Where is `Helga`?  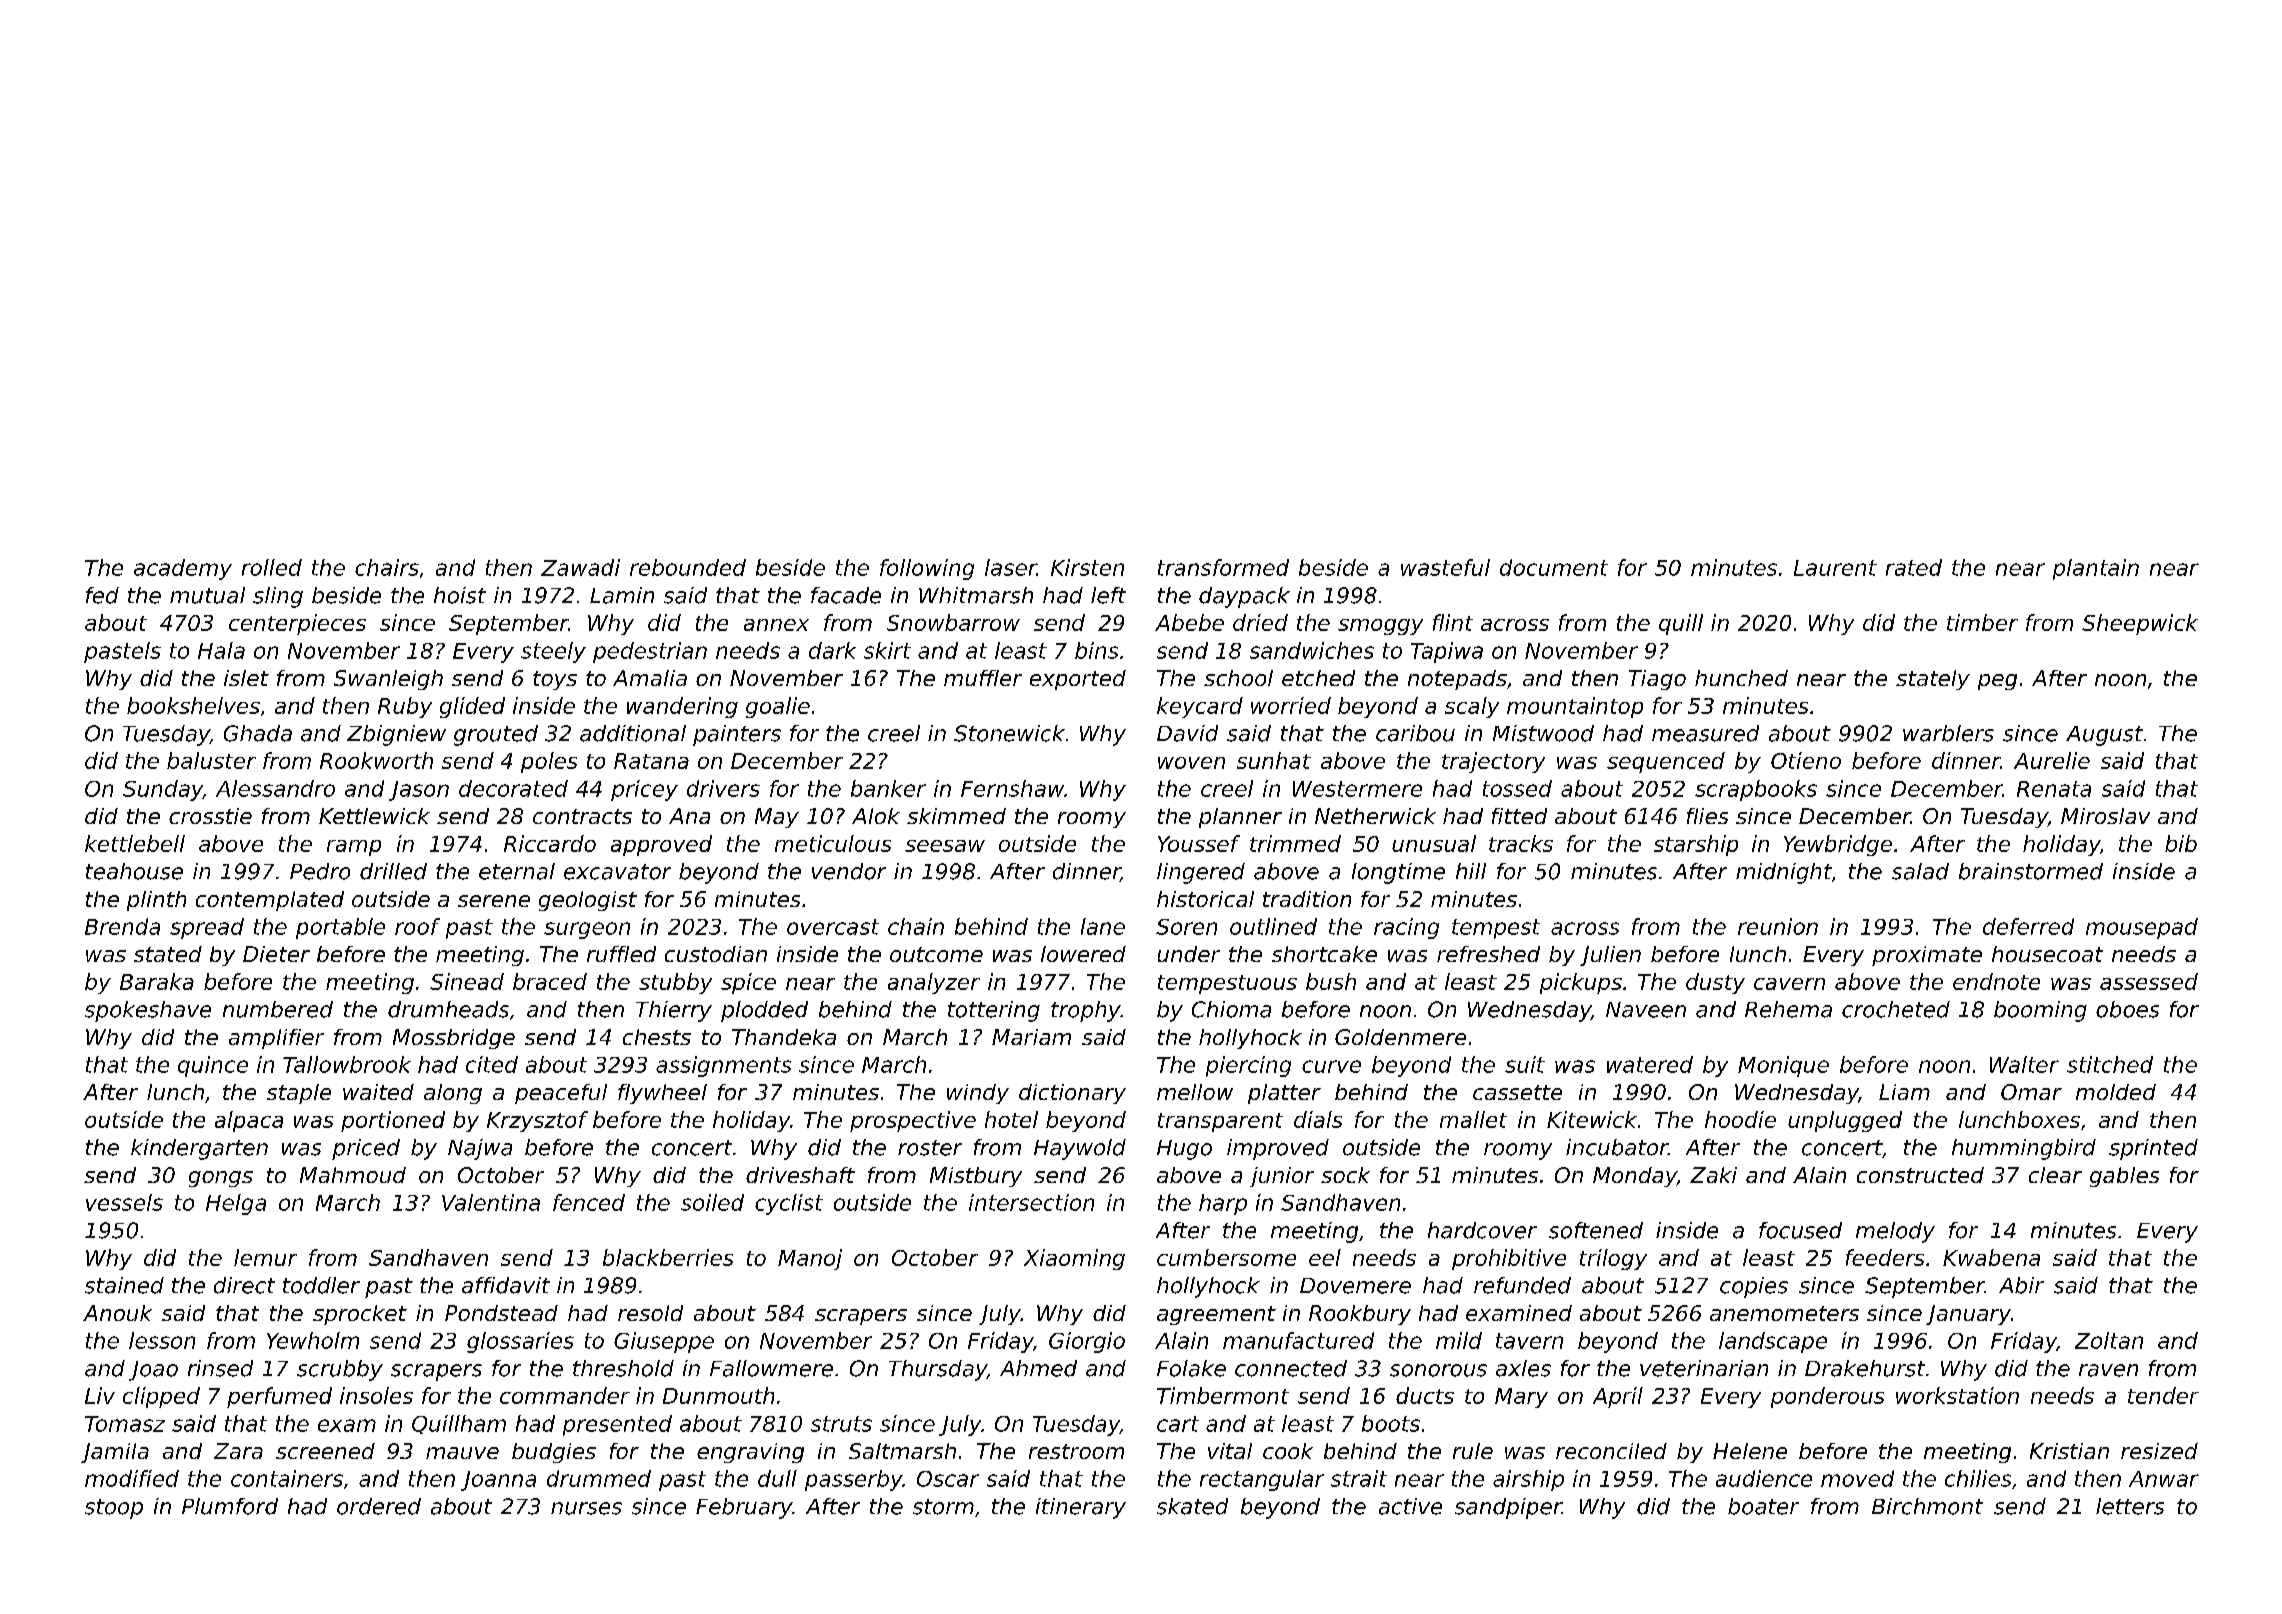 Helga is located at coordinates (236, 1204).
